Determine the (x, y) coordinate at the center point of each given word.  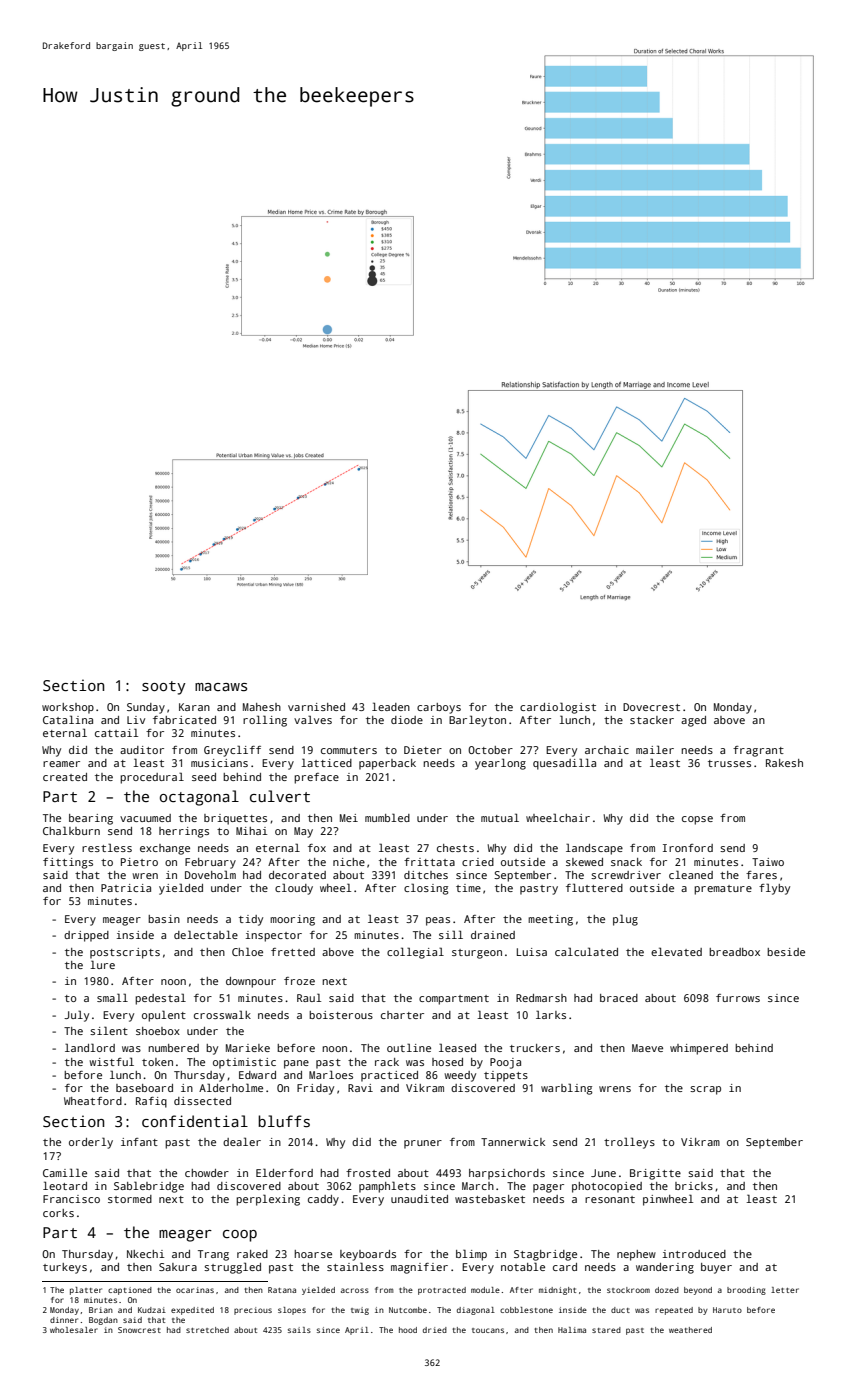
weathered (690, 1330)
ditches (426, 875)
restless (107, 847)
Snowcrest (139, 1330)
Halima (572, 1330)
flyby (774, 889)
